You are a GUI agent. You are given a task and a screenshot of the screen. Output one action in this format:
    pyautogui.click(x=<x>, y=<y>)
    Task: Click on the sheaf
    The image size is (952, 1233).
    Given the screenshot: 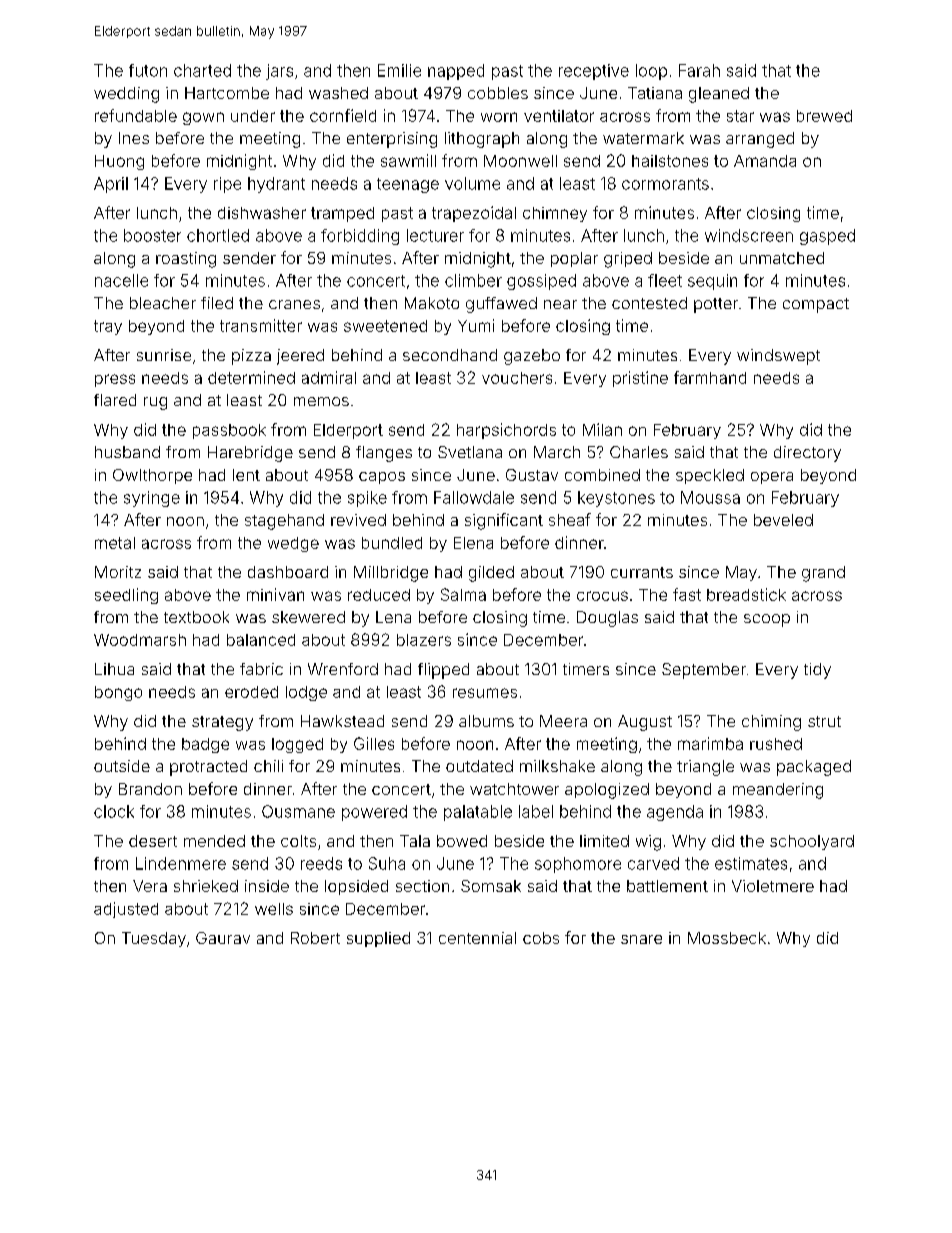 What is the action you would take?
    pyautogui.click(x=570, y=519)
